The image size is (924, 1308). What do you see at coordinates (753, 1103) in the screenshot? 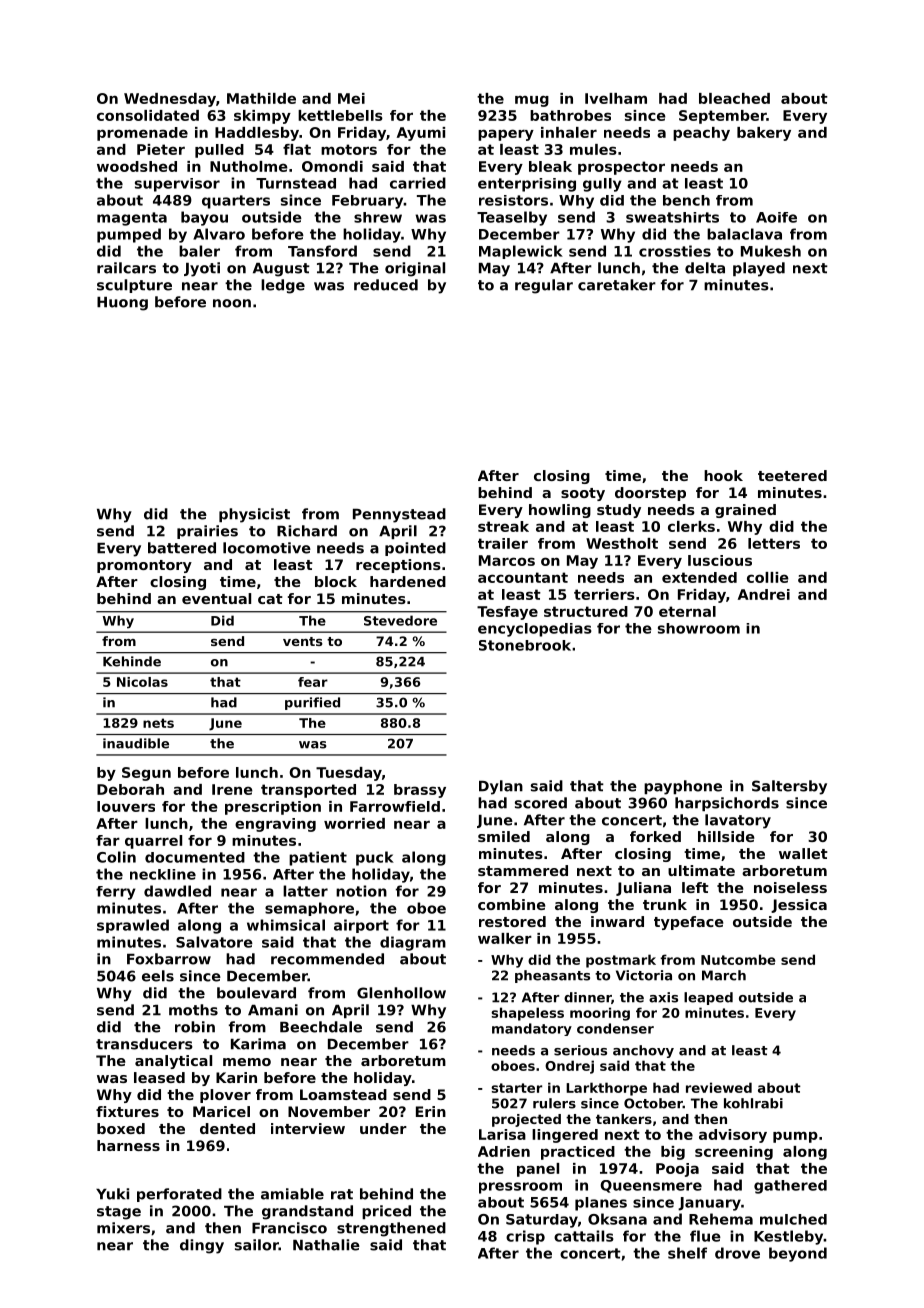
I see `kohlrabi` at bounding box center [753, 1103].
